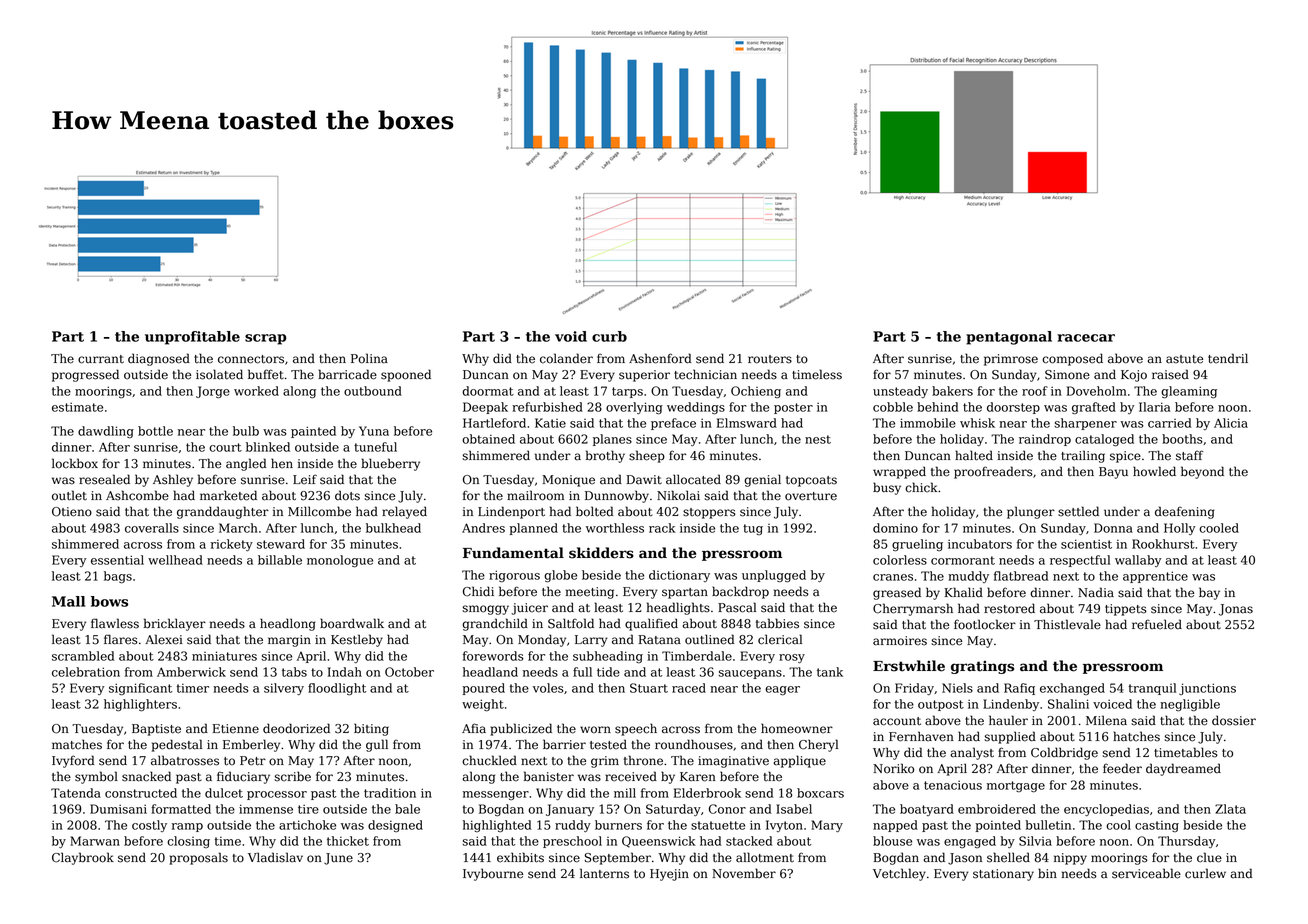 Image resolution: width=1308 pixels, height=924 pixels. What do you see at coordinates (651, 624) in the screenshot?
I see `qualified` at bounding box center [651, 624].
